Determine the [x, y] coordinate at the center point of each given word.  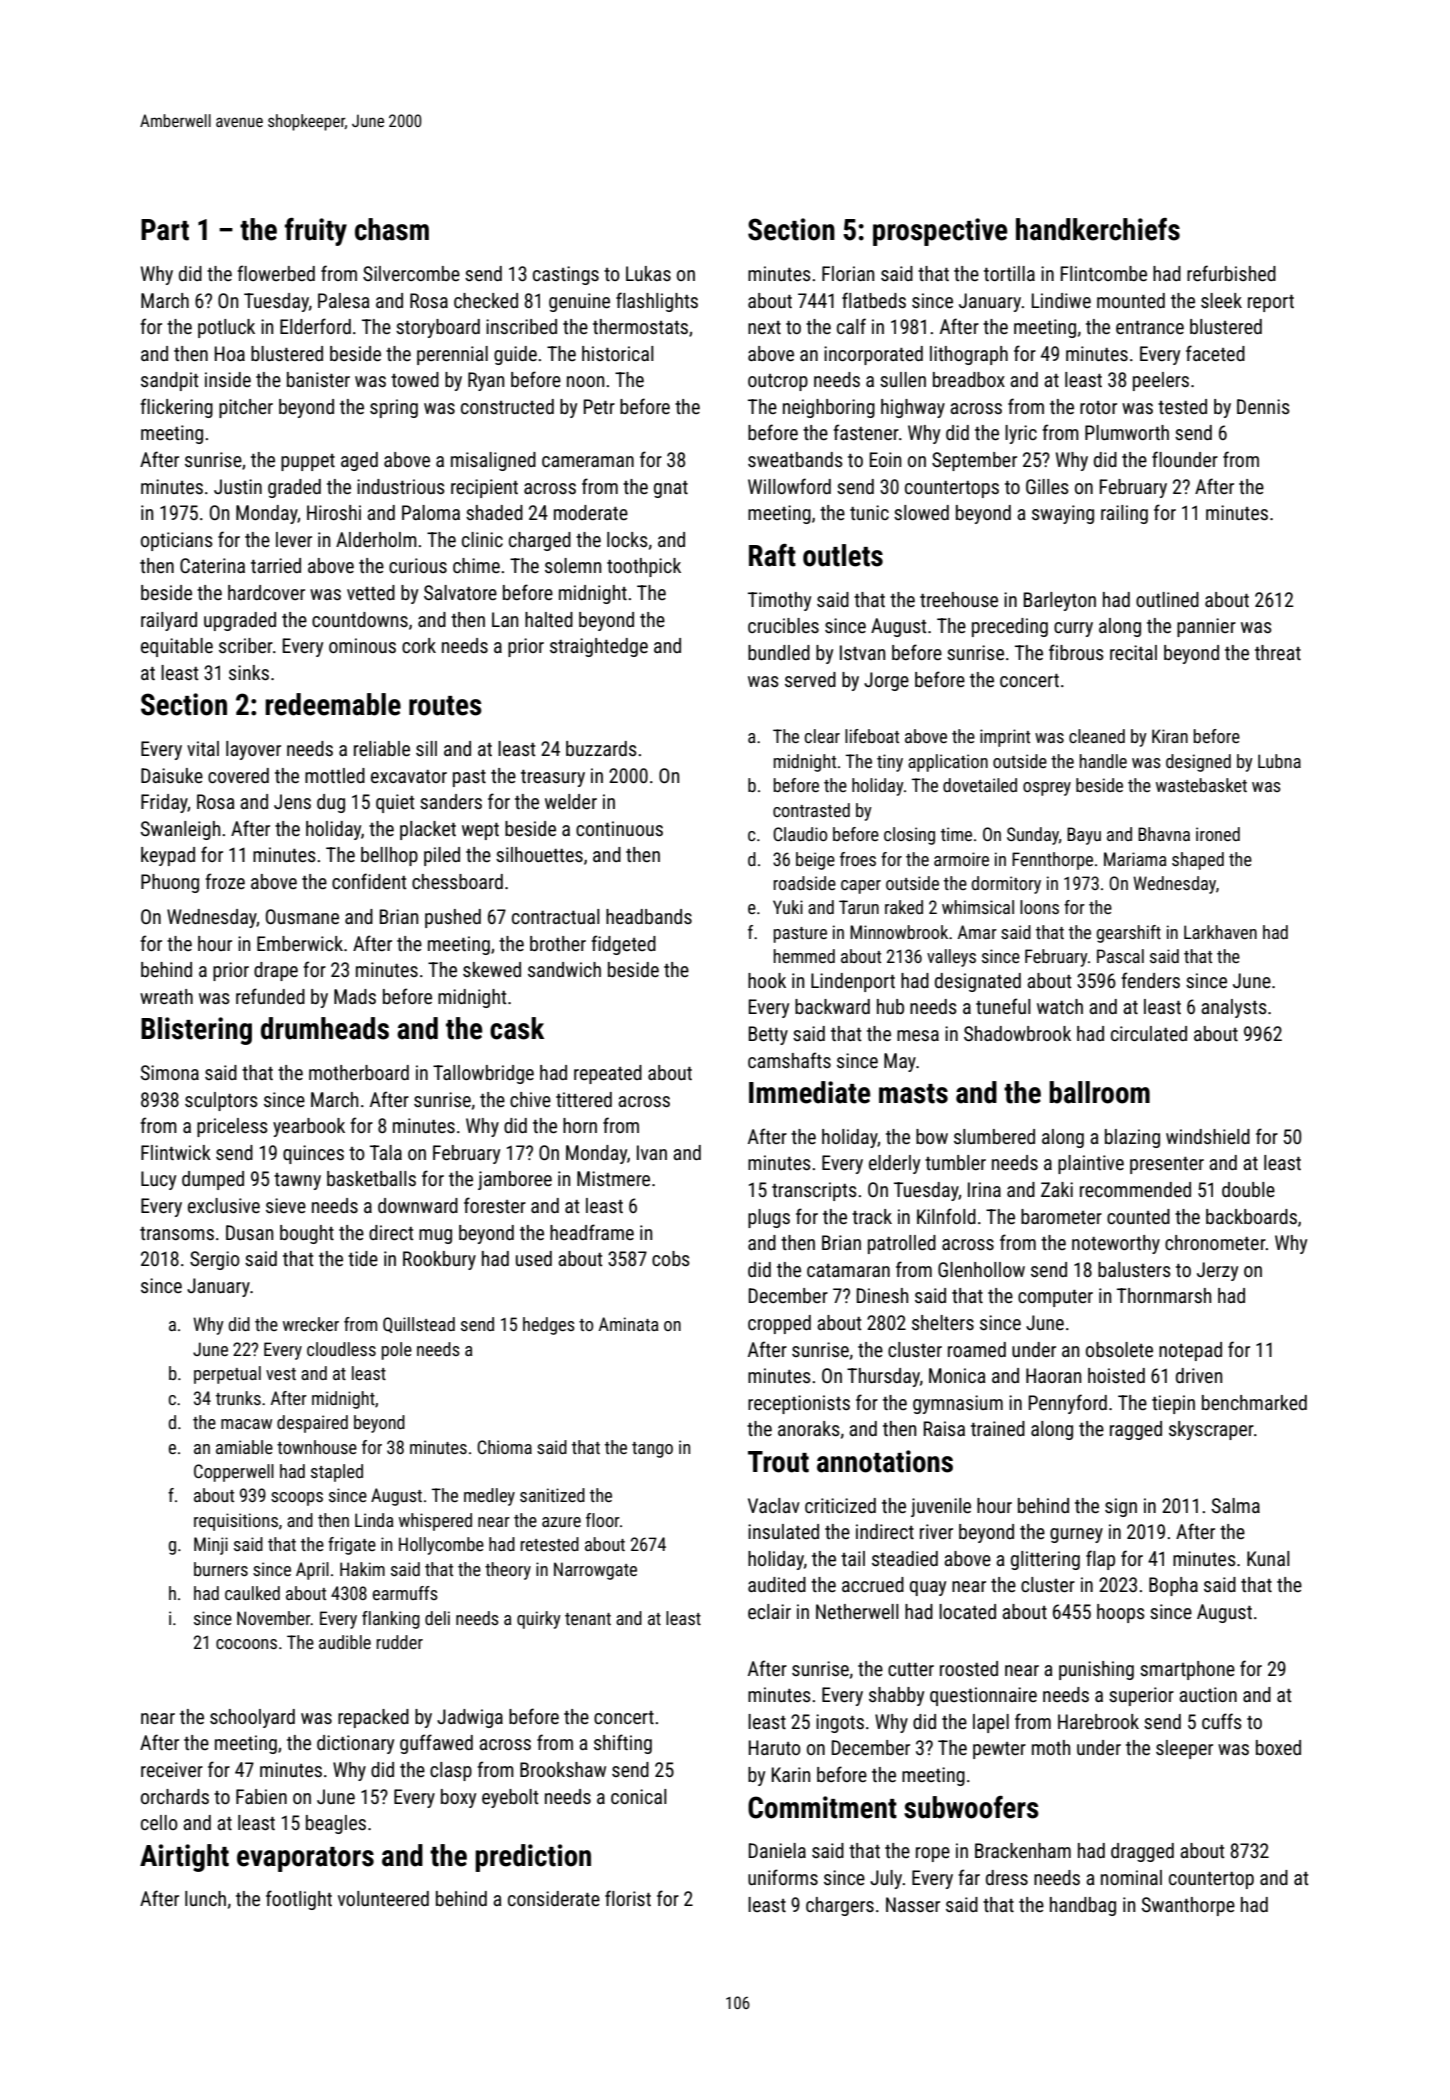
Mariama [1135, 859]
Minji [211, 1546]
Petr [599, 406]
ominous [362, 645]
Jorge [886, 681]
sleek [1221, 300]
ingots [840, 1723]
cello [159, 1822]
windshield [1208, 1136]
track [872, 1216]
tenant [588, 1619]
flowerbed [276, 273]
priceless [232, 1127]
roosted [969, 1668]
